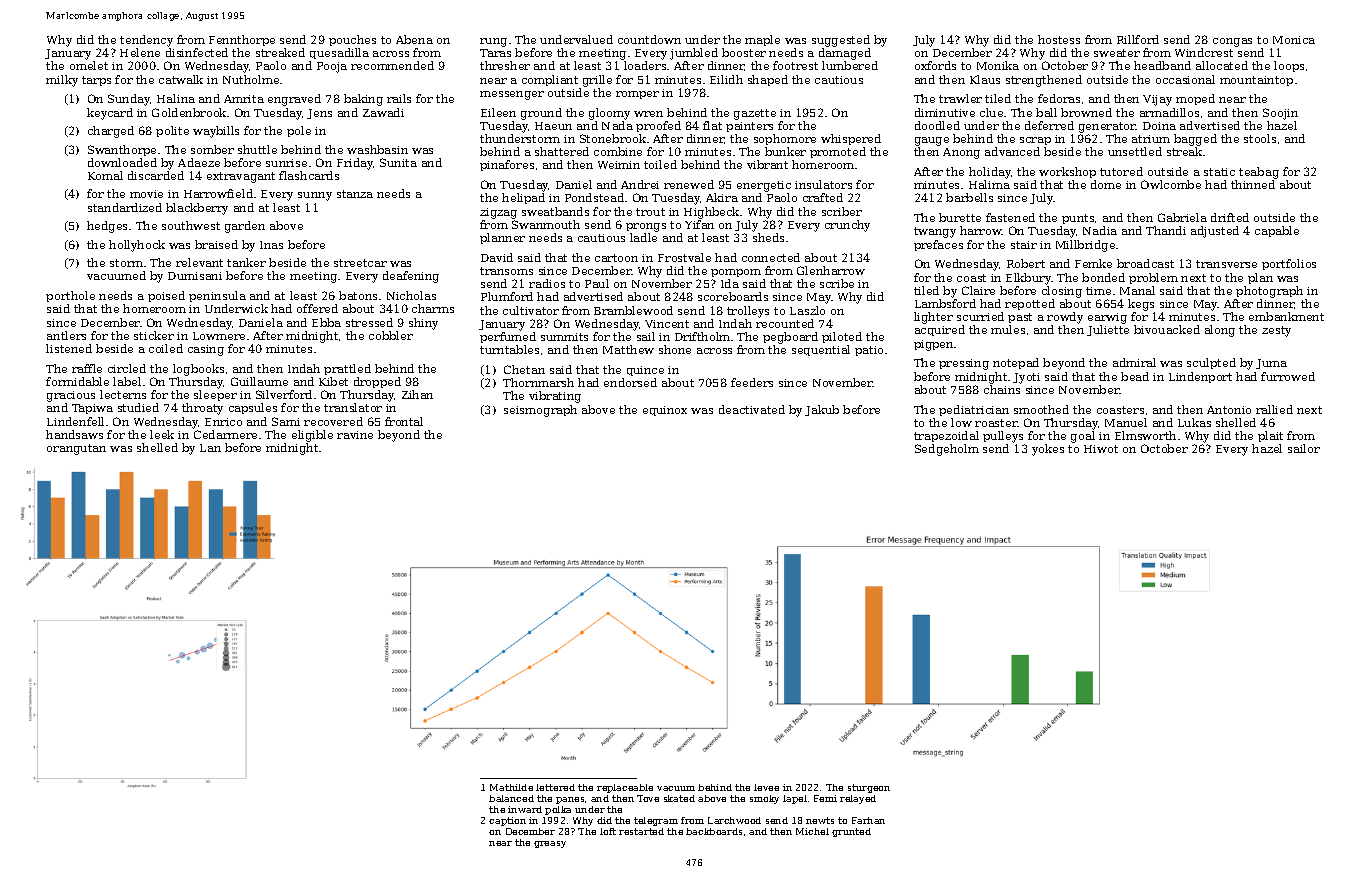 Image resolution: width=1372 pixels, height=887 pixels. Describe the element at coordinates (507, 821) in the screenshot. I see `caption` at that location.
